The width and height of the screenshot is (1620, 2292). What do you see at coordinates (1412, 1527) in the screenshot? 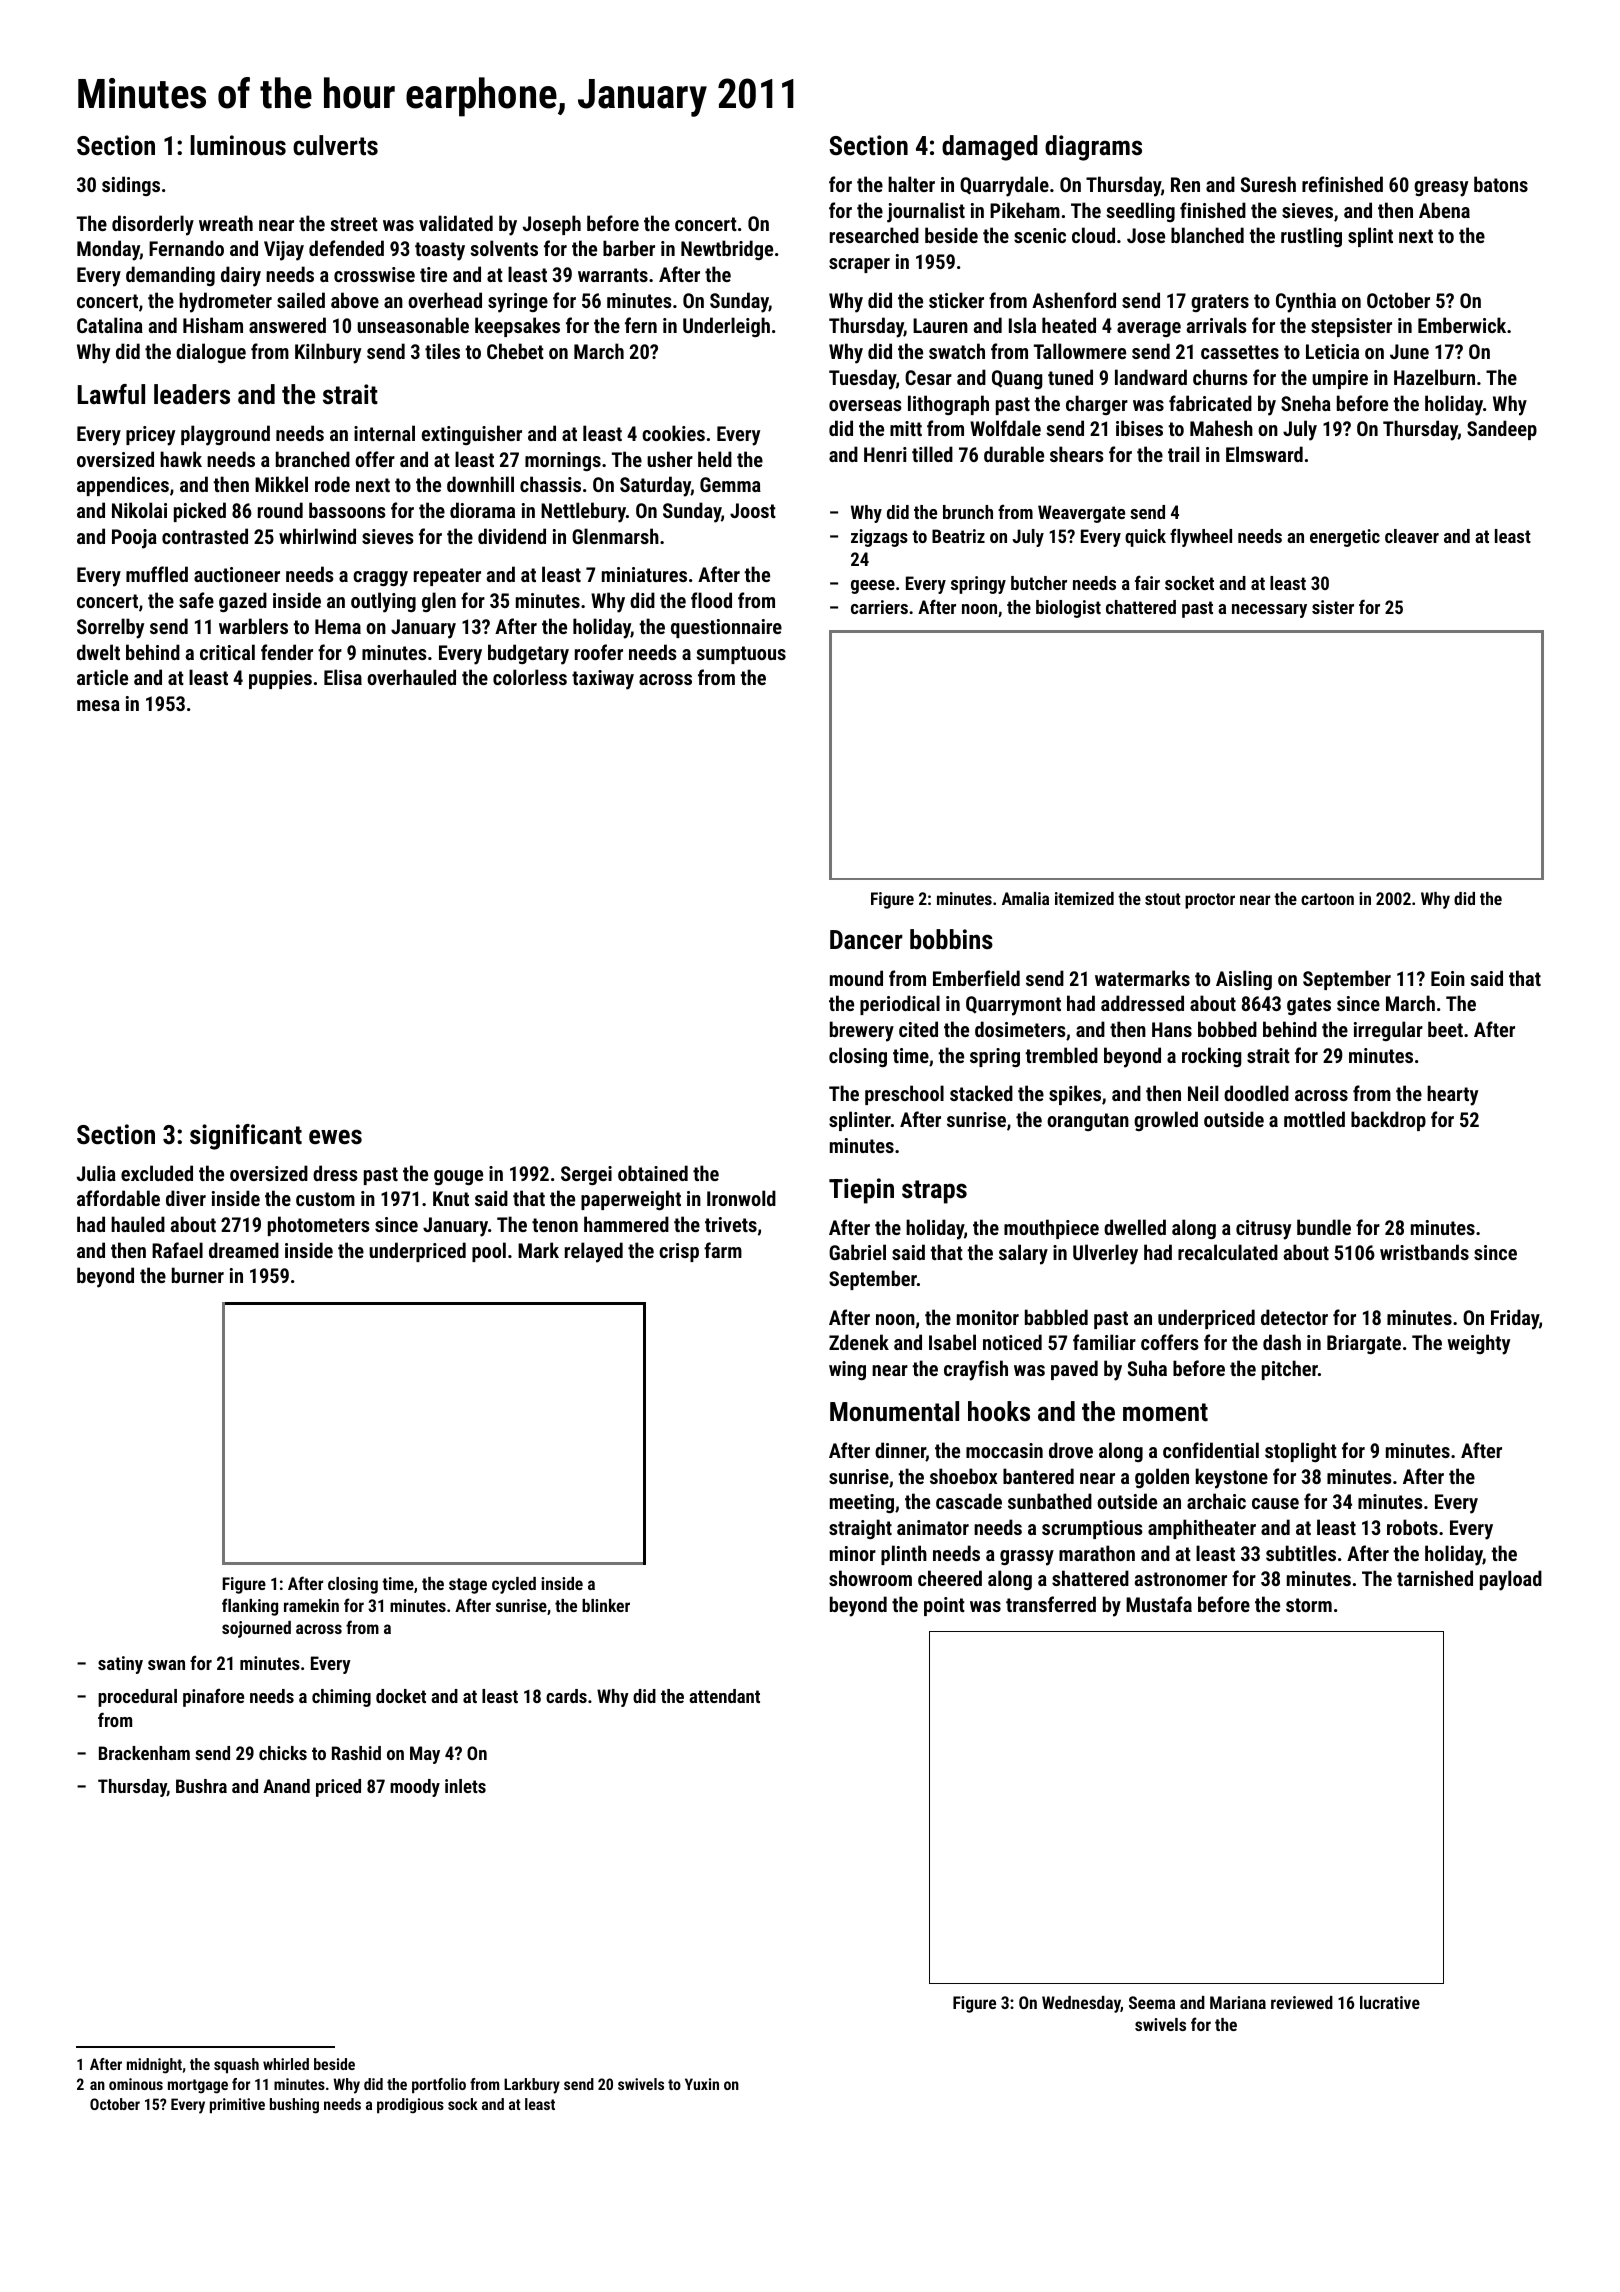
I see `robots` at bounding box center [1412, 1527].
